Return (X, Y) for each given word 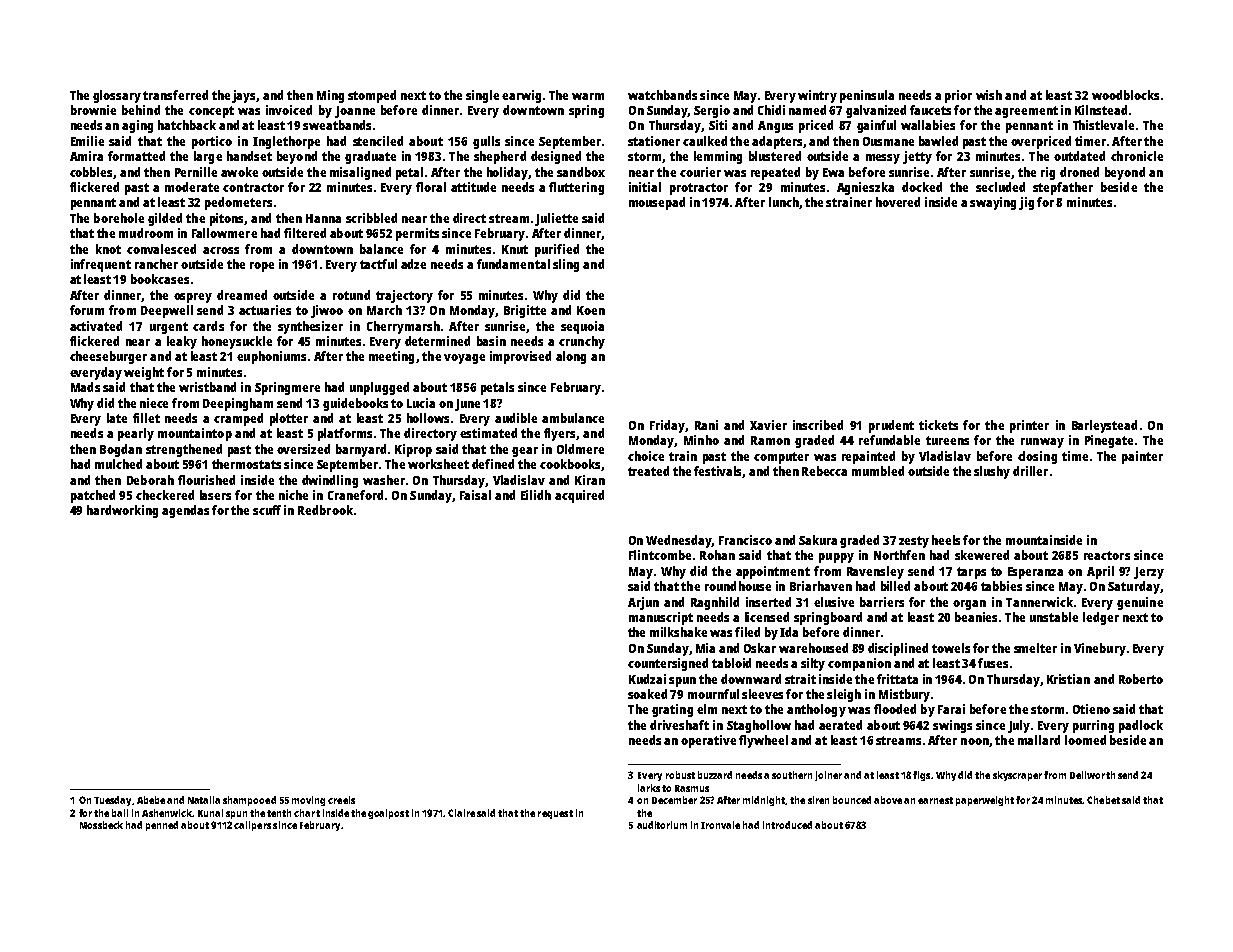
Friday (667, 426)
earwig (521, 96)
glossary (117, 96)
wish (989, 95)
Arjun (643, 603)
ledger (1101, 618)
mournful (713, 694)
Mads (85, 387)
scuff (267, 510)
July (1019, 726)
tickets (938, 425)
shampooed (249, 801)
